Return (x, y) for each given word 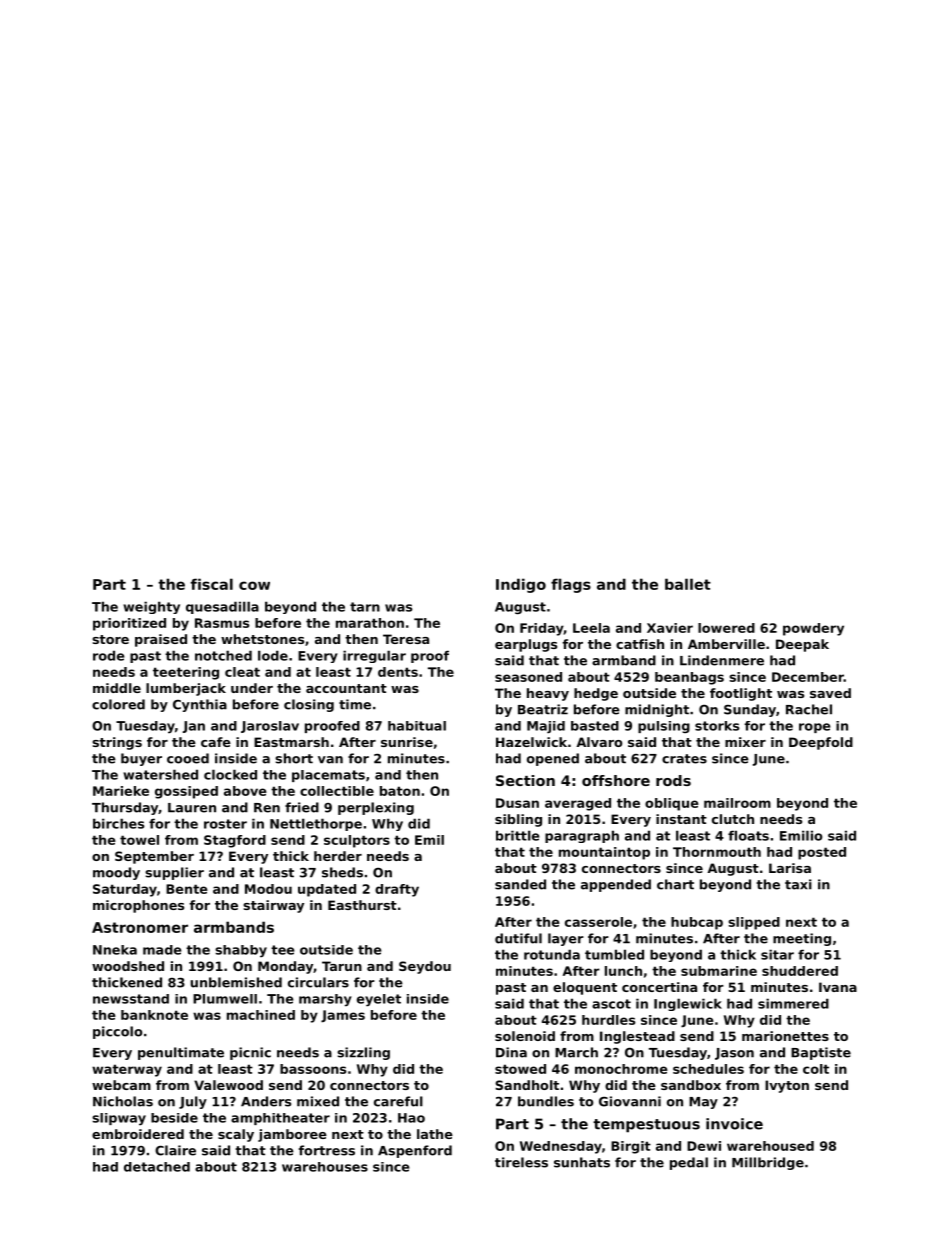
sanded (520, 884)
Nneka (115, 950)
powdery (813, 629)
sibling (518, 820)
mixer (745, 742)
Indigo (521, 585)
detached (157, 1167)
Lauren (192, 808)
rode (108, 655)
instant (681, 819)
